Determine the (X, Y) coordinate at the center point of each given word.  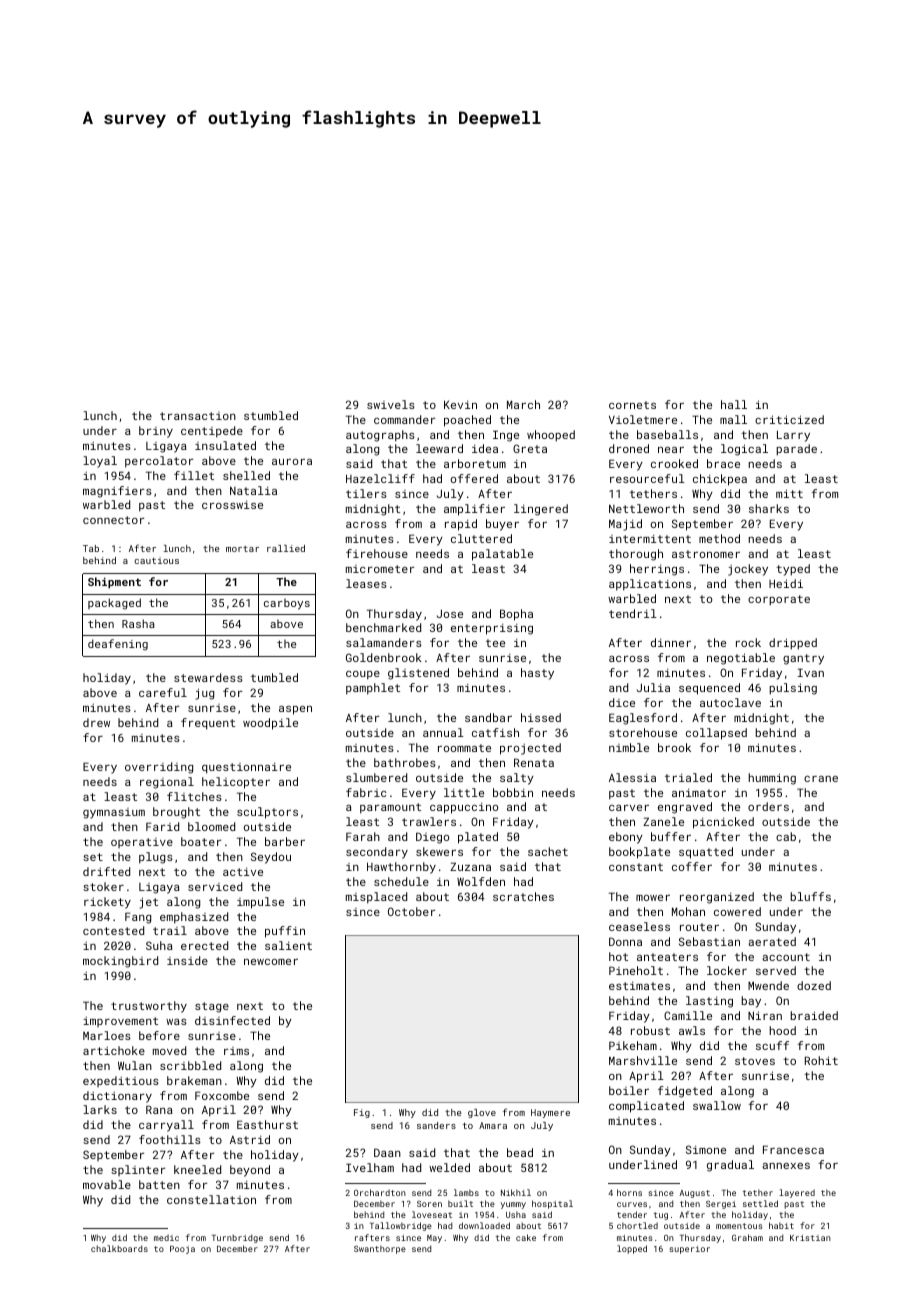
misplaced (376, 898)
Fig (362, 1113)
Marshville (643, 1060)
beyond (250, 1171)
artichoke (114, 1050)
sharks (769, 508)
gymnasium (114, 813)
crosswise (232, 504)
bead (520, 1152)
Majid (625, 525)
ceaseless (639, 926)
